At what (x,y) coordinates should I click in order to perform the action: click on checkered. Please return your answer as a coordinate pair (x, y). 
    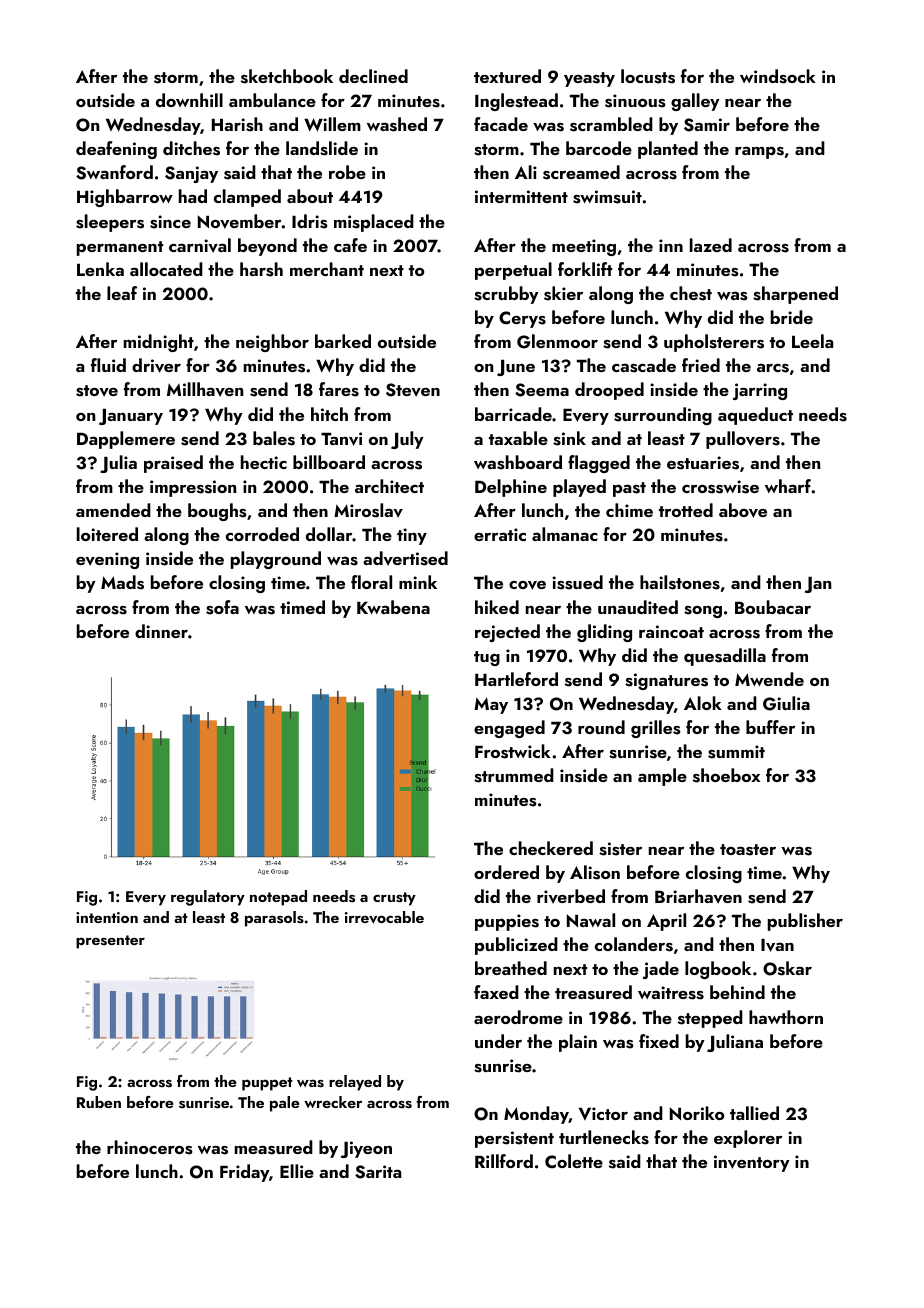
    Looking at the image, I should click on (551, 848).
